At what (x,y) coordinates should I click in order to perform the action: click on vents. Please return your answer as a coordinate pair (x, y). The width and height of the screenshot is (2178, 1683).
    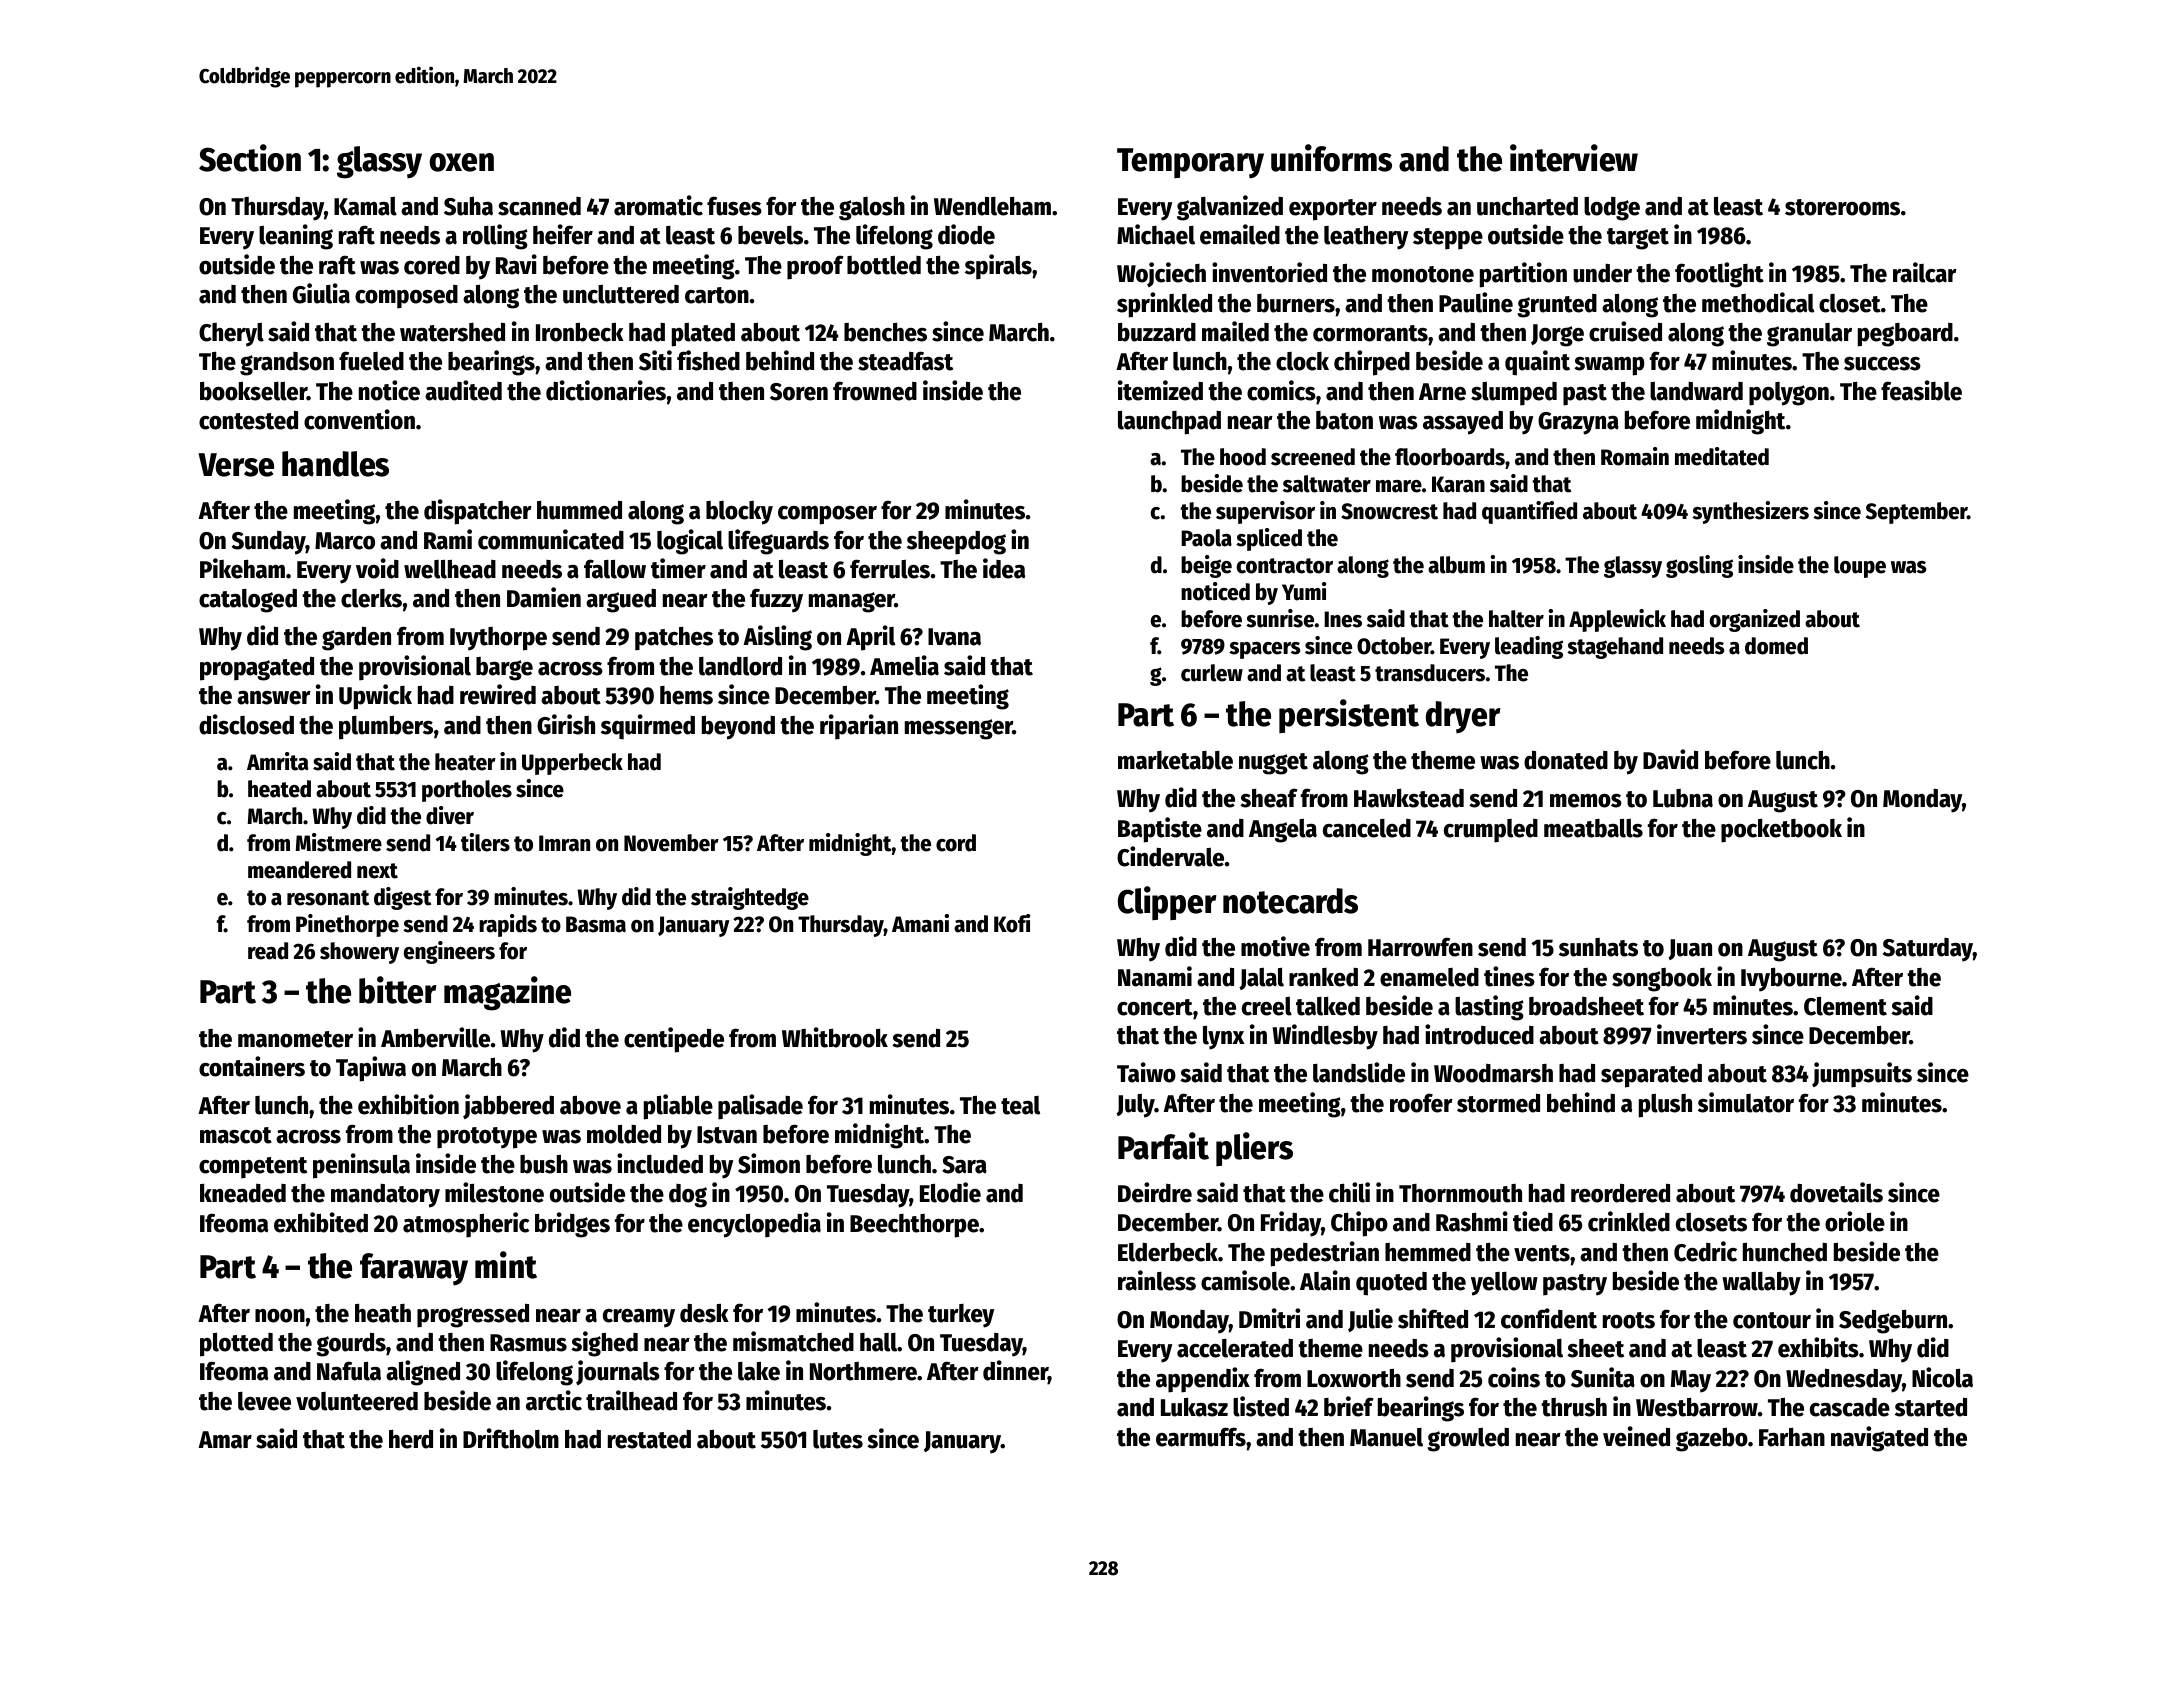
    Looking at the image, I should click on (1542, 1253).
